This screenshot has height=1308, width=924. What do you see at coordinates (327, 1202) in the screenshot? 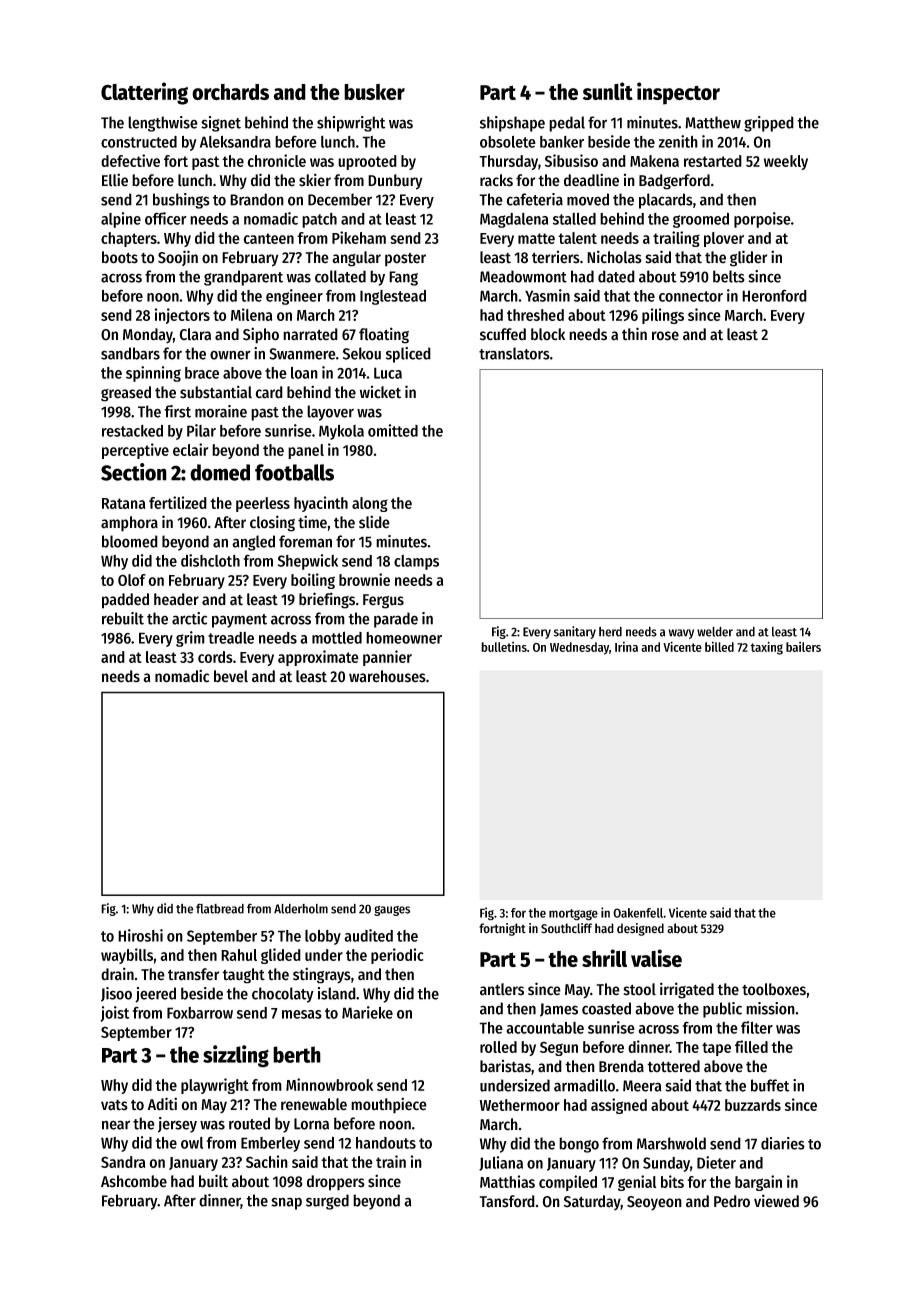
I see `surged` at bounding box center [327, 1202].
